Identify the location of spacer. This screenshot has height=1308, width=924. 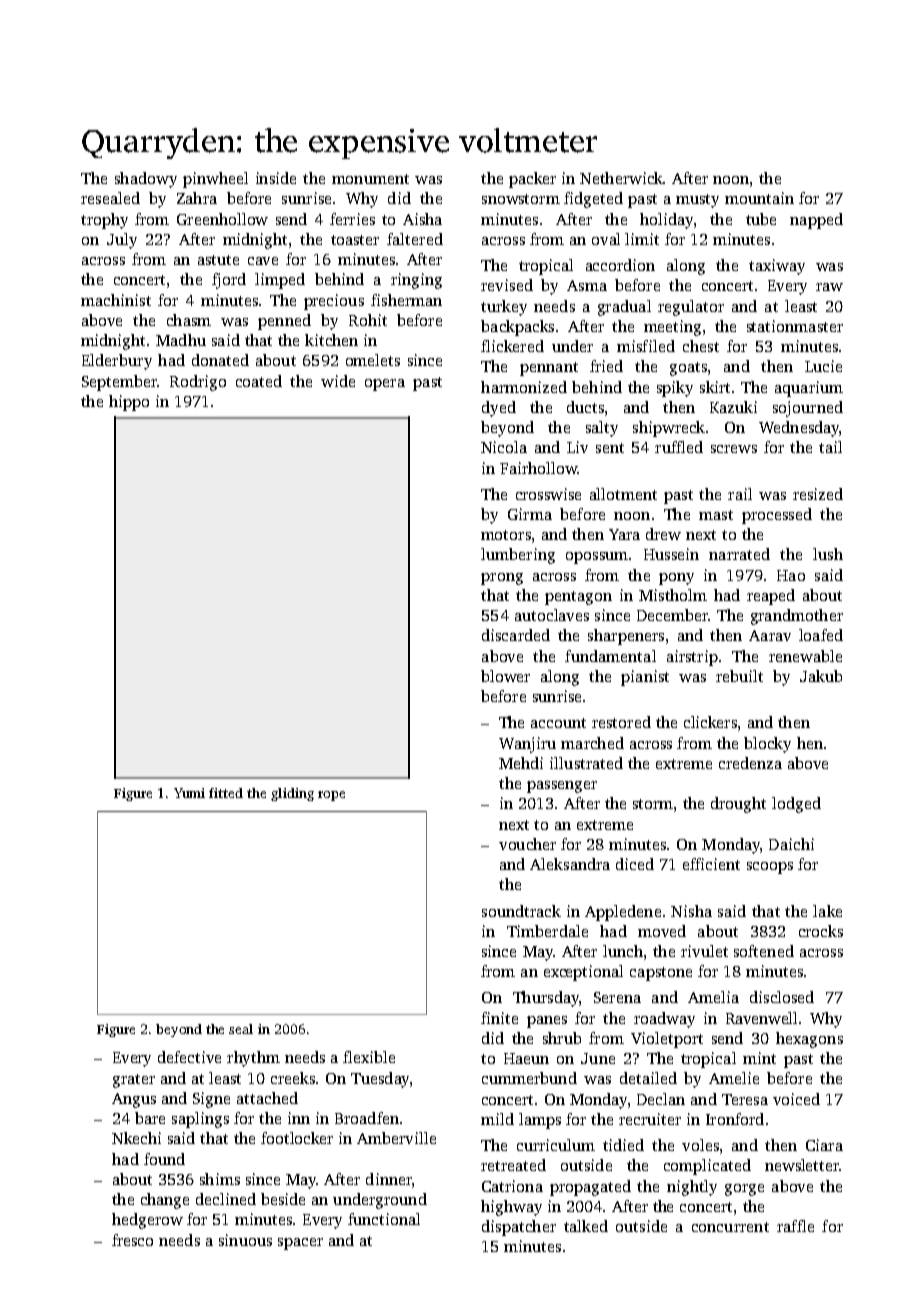
(300, 1244).
